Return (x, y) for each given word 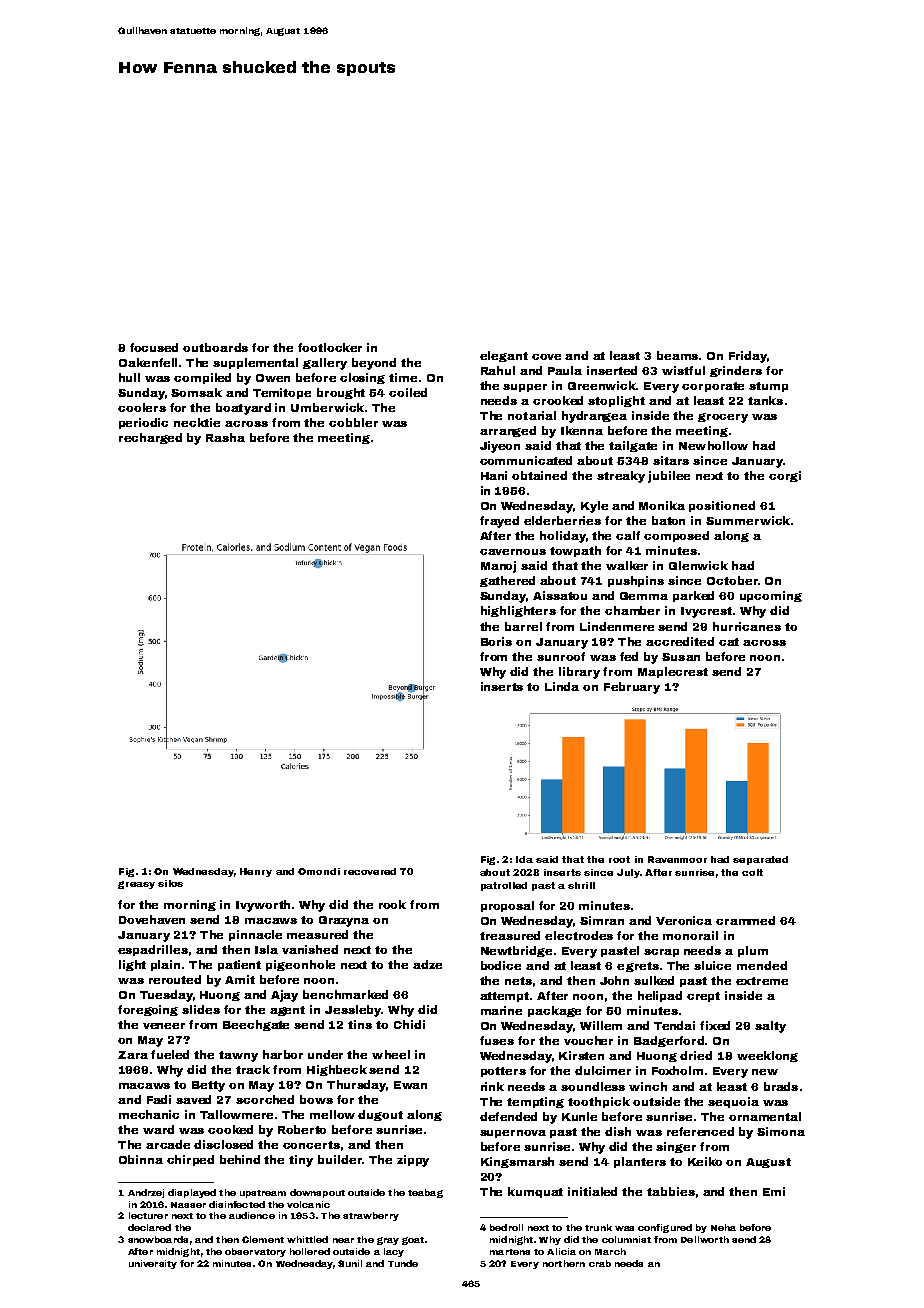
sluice (712, 965)
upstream (263, 1194)
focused (154, 347)
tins (360, 1024)
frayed (499, 522)
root (619, 859)
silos (170, 883)
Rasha (225, 437)
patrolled (504, 886)
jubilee (669, 477)
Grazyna (344, 921)
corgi (785, 476)
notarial (532, 415)
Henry (256, 872)
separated (760, 860)
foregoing (148, 1010)
